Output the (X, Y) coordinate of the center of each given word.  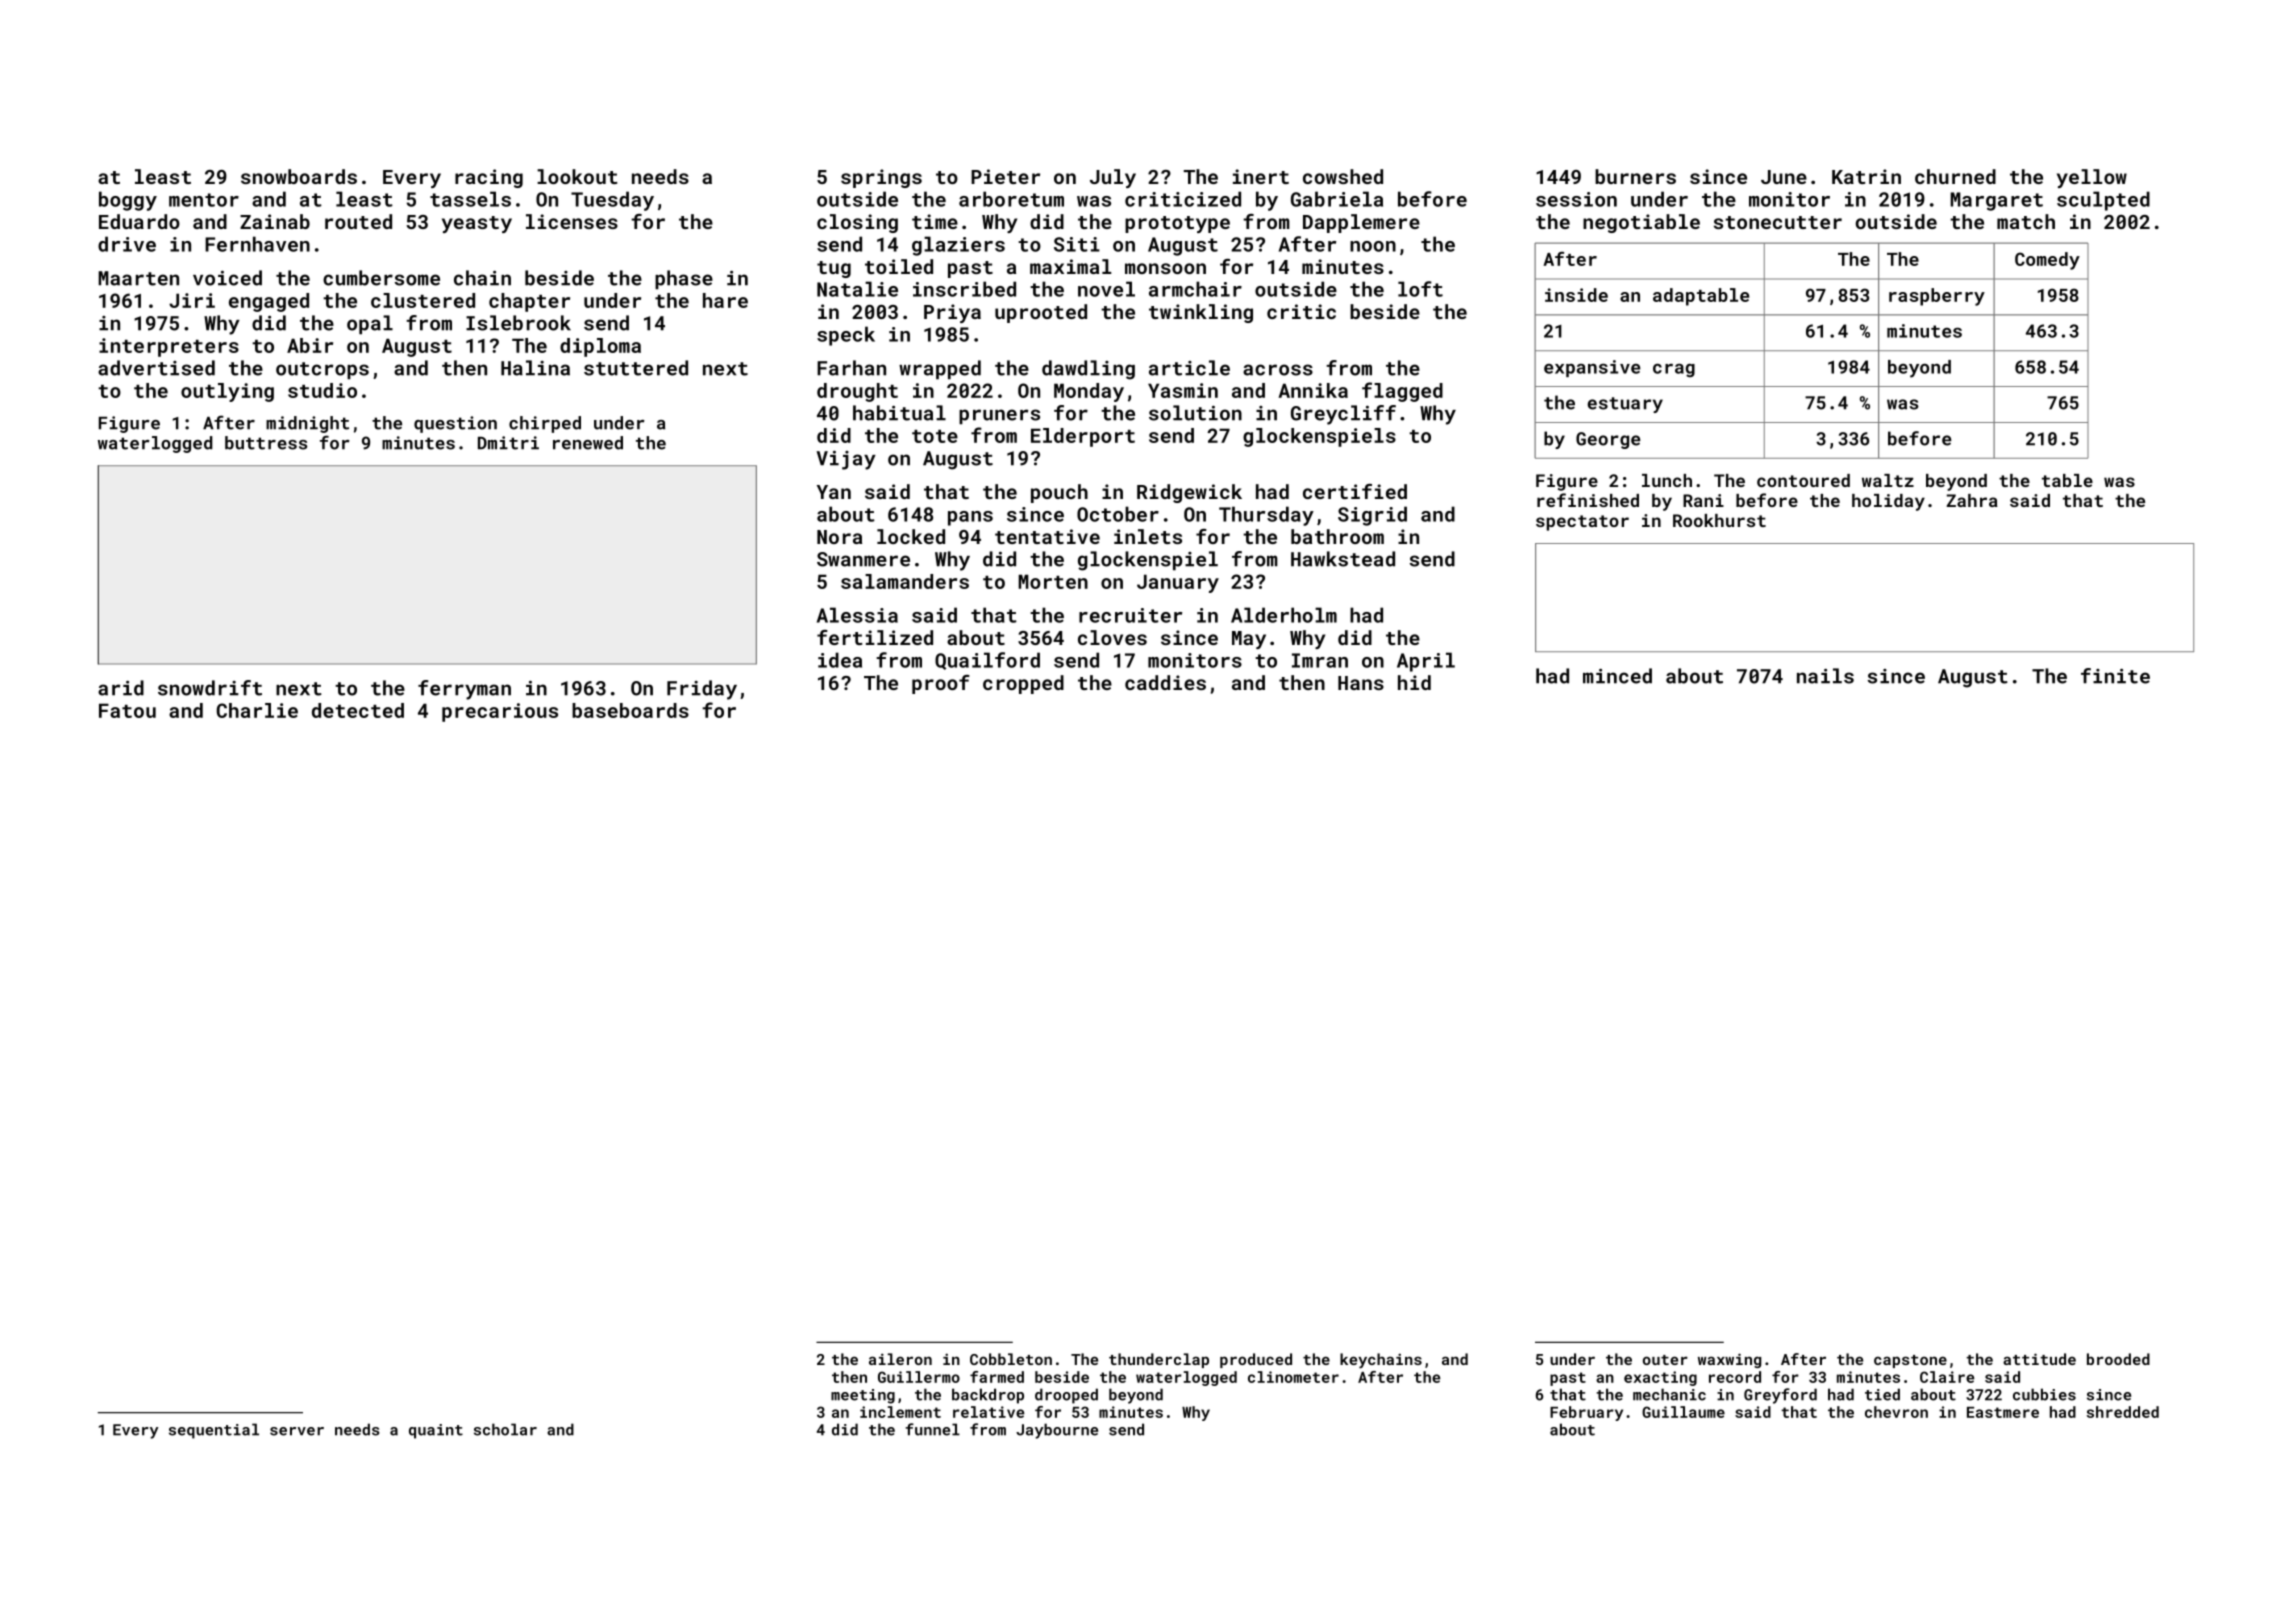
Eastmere (2003, 1412)
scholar (505, 1429)
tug (834, 269)
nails (1825, 676)
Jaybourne (1057, 1431)
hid (1414, 682)
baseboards (630, 710)
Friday (702, 690)
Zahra (1972, 500)
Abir (310, 345)
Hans (1361, 683)
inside (1576, 295)
